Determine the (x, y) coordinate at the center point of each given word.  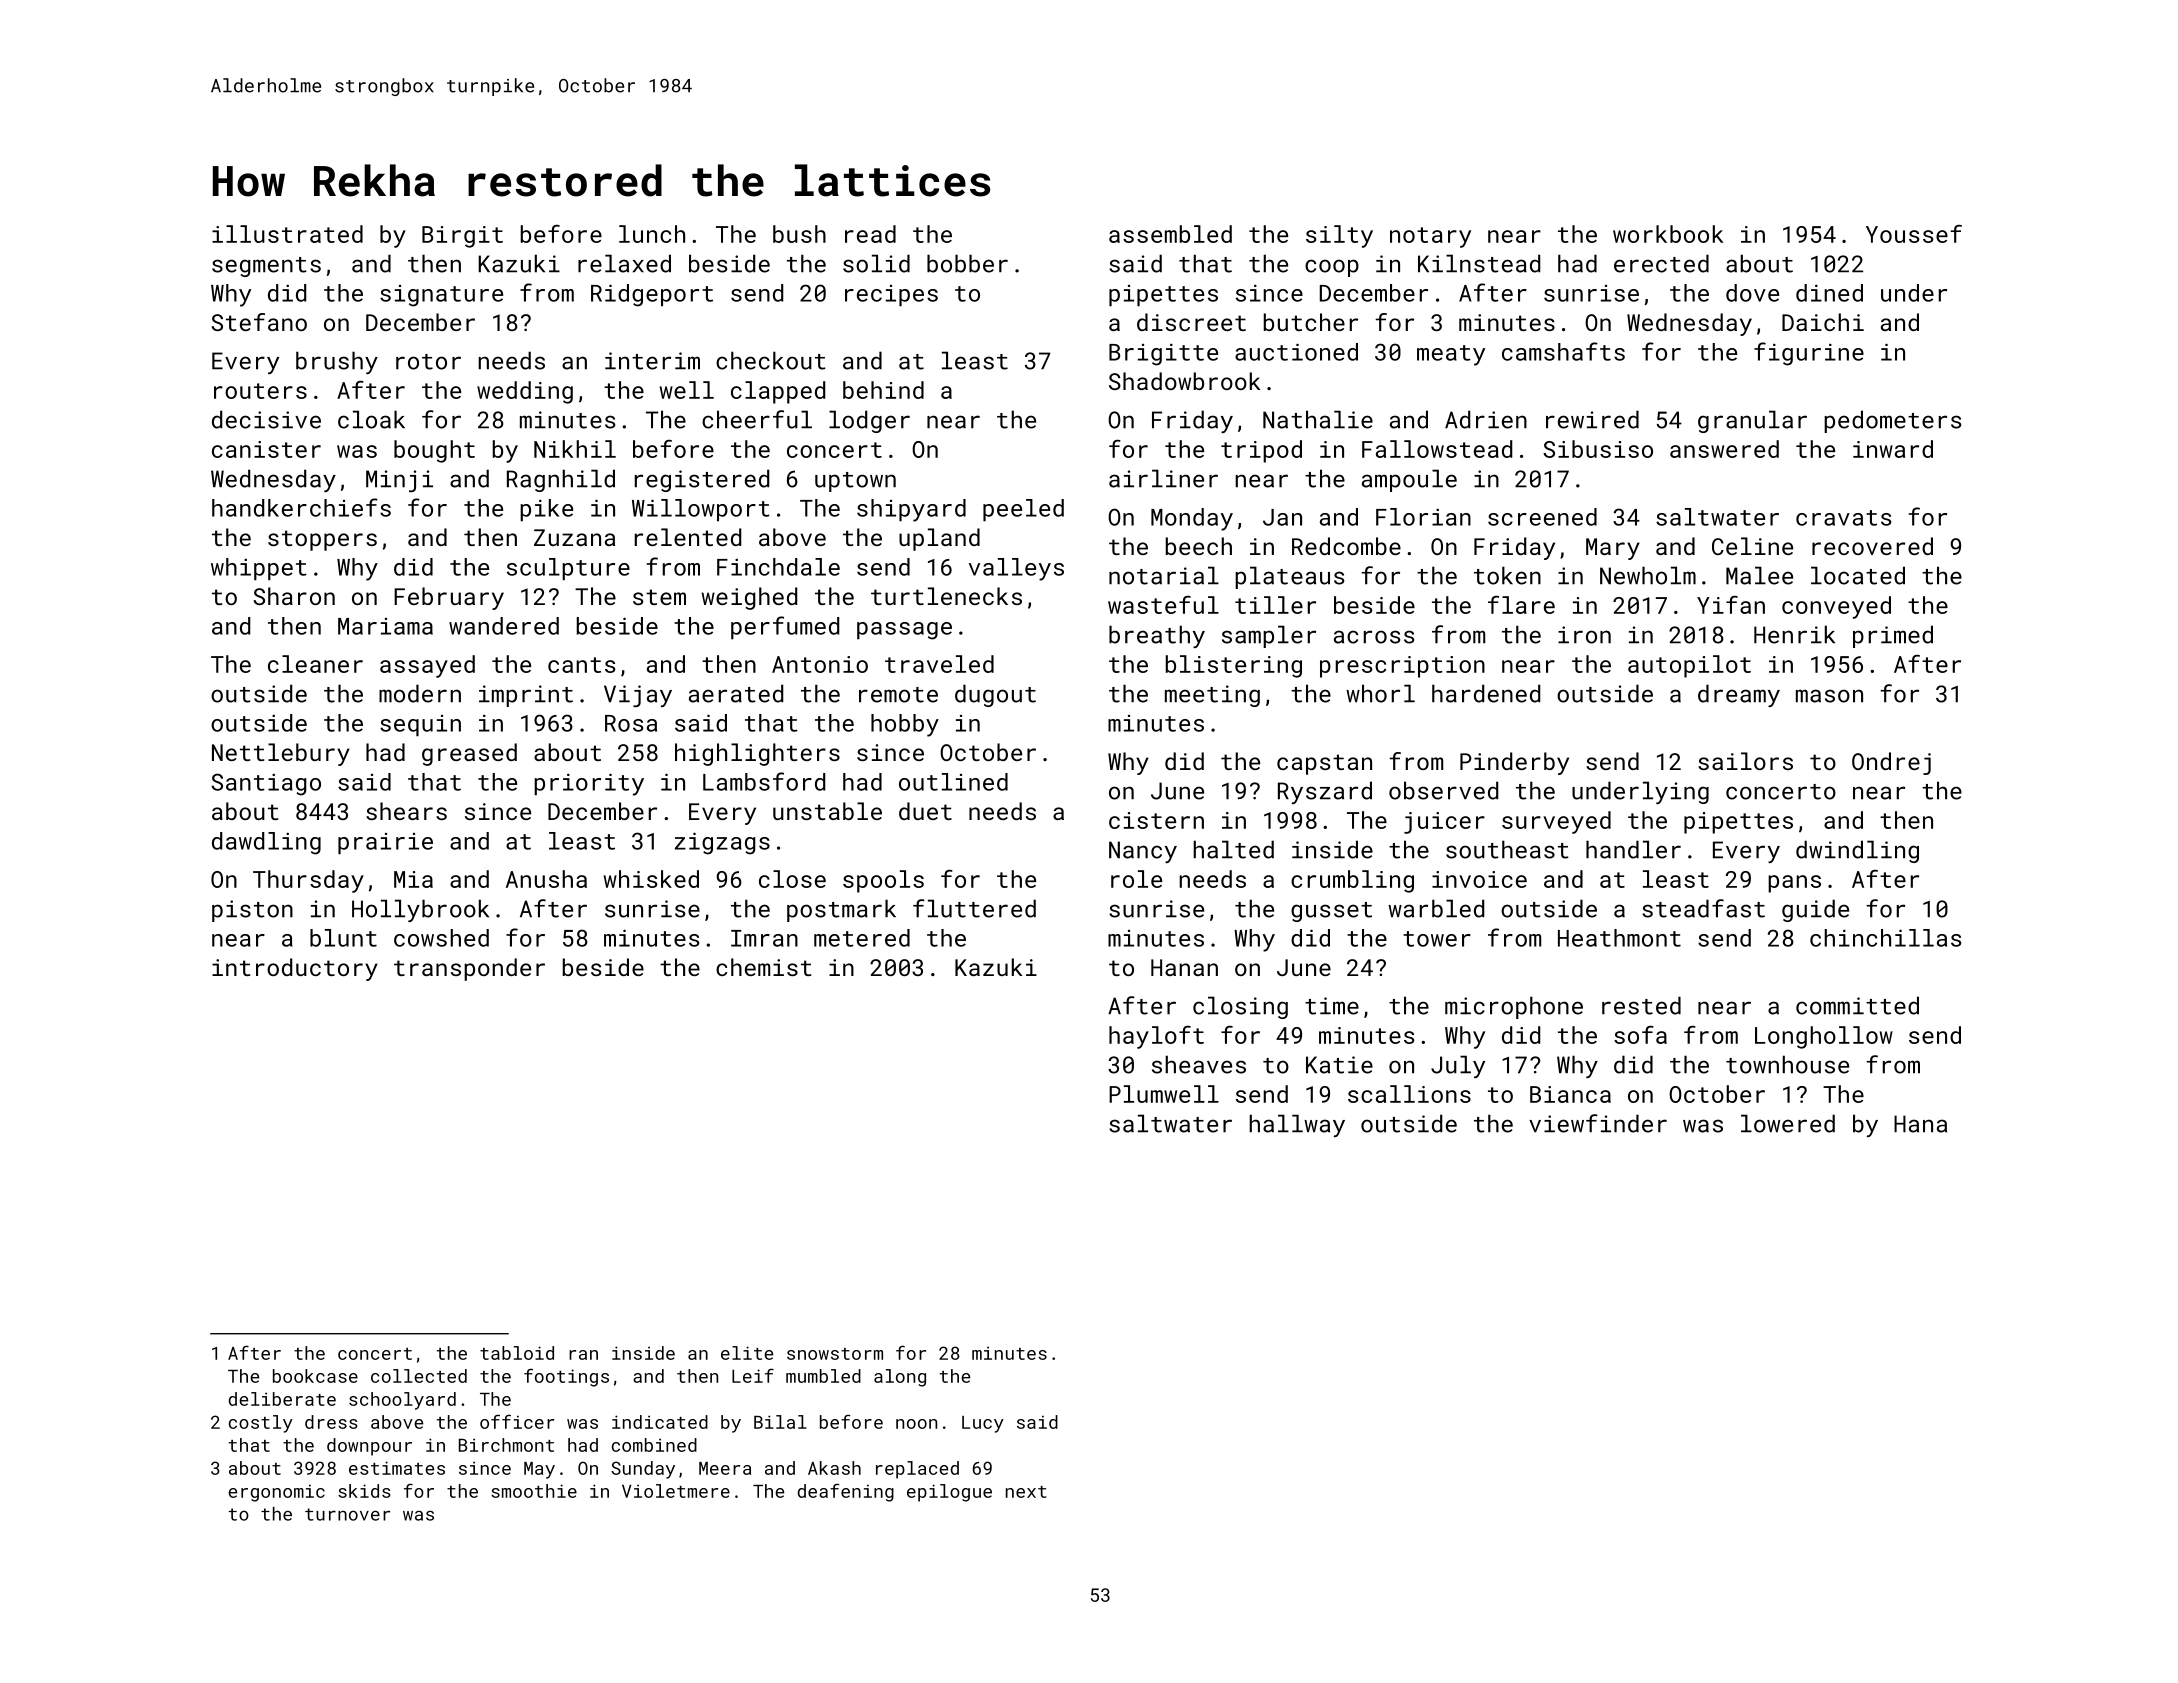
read (870, 234)
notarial (1164, 575)
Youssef (1914, 234)
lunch (652, 234)
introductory (295, 969)
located (1858, 575)
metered (862, 938)
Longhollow (1824, 1037)
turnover (347, 1514)
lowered (1788, 1123)
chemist (763, 967)
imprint (526, 696)
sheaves (1199, 1064)
